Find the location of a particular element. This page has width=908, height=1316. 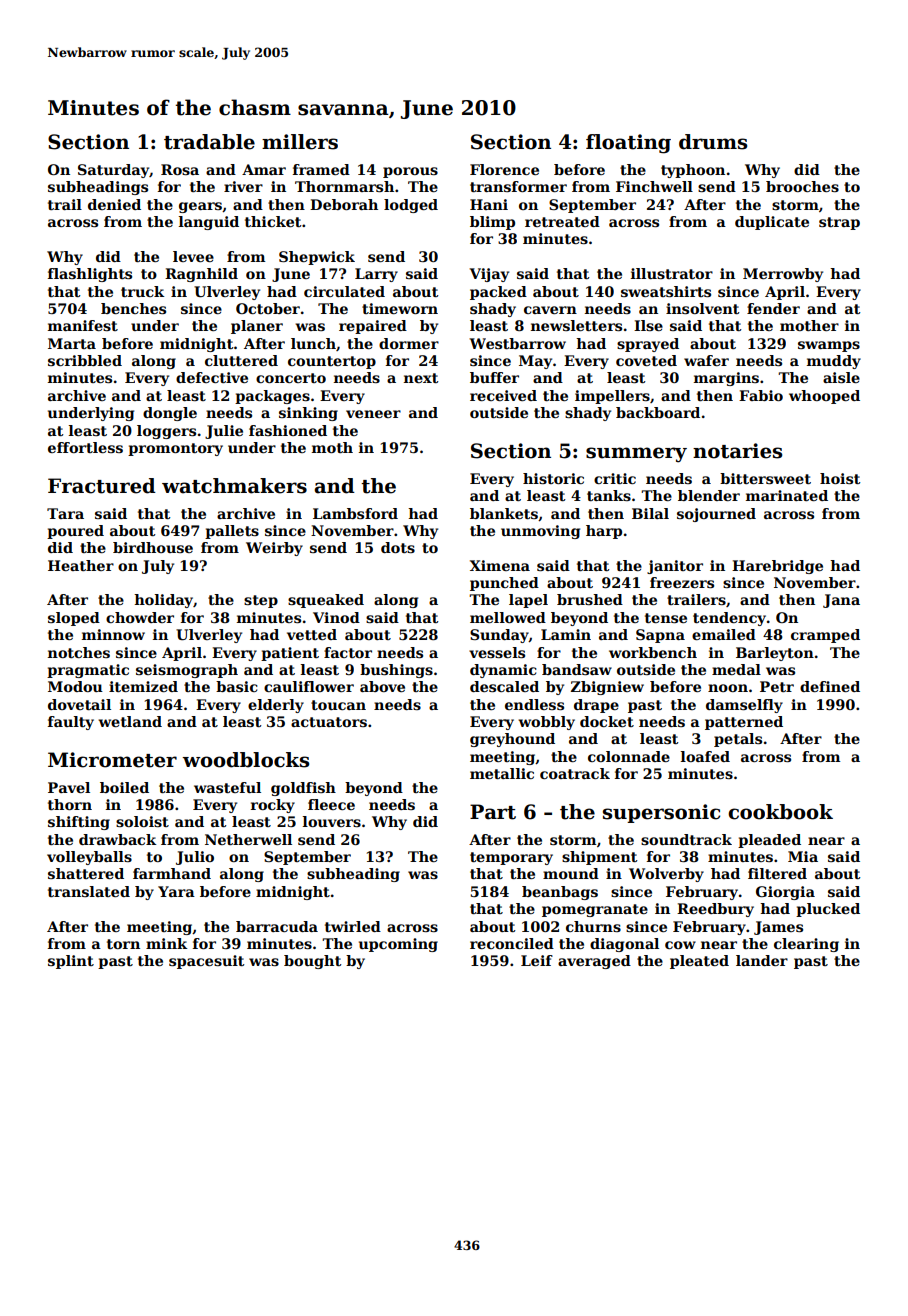

step is located at coordinates (261, 601).
